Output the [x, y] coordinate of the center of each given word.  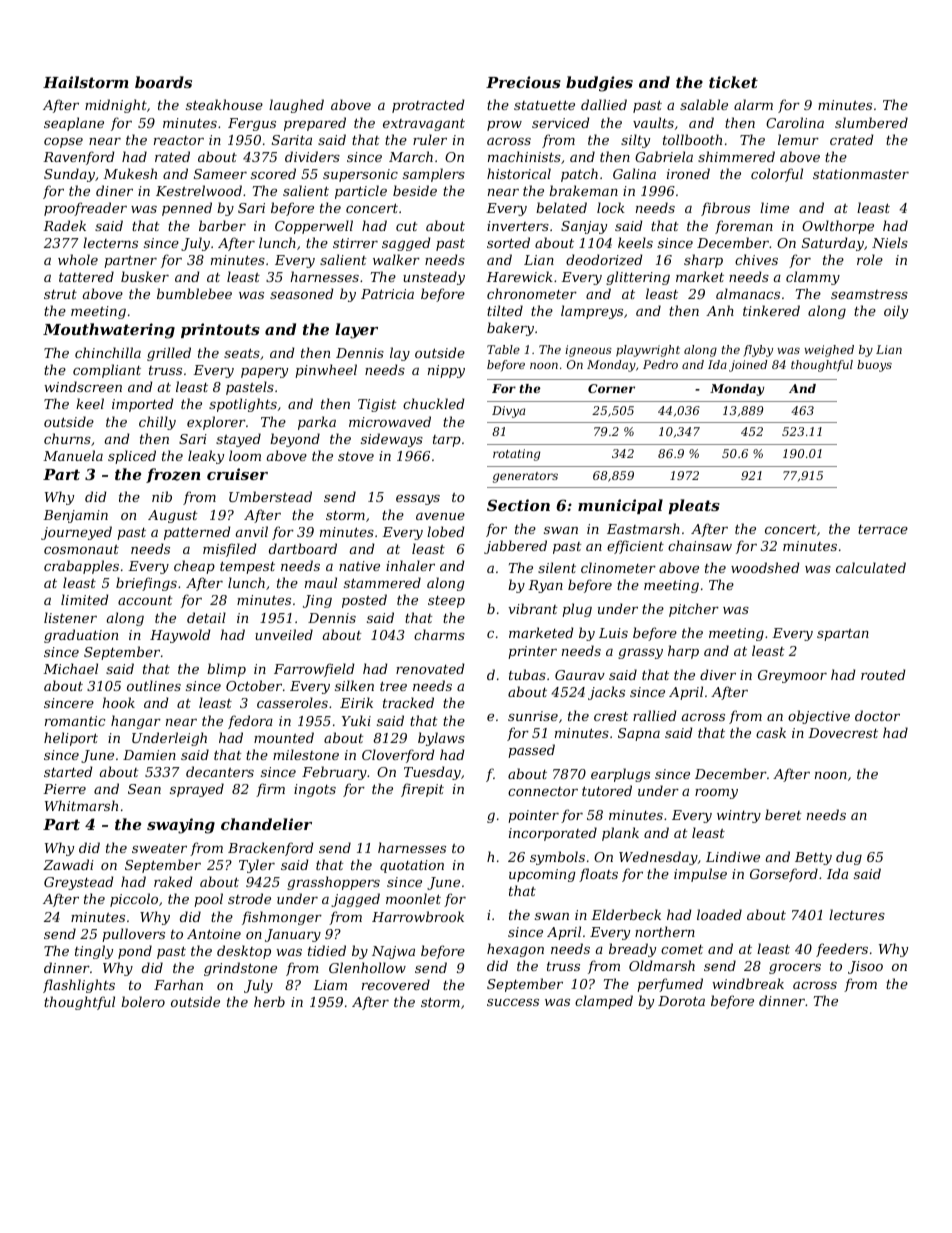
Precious [523, 82]
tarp [447, 441]
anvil [252, 531]
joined [748, 366]
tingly [94, 952]
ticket [733, 82]
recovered [396, 984]
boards [163, 82]
